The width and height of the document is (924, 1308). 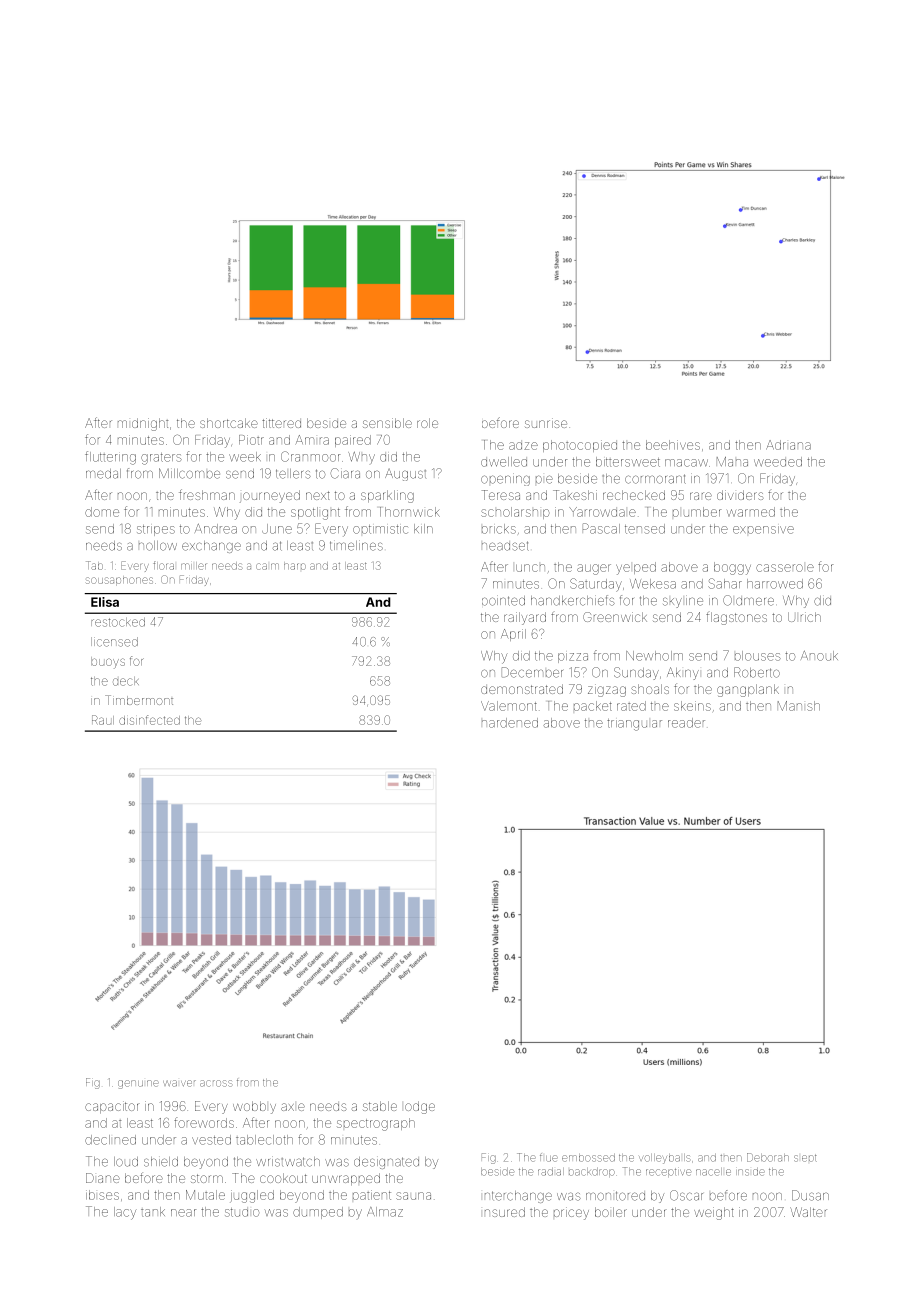 What do you see at coordinates (138, 1084) in the document?
I see `genuine` at bounding box center [138, 1084].
